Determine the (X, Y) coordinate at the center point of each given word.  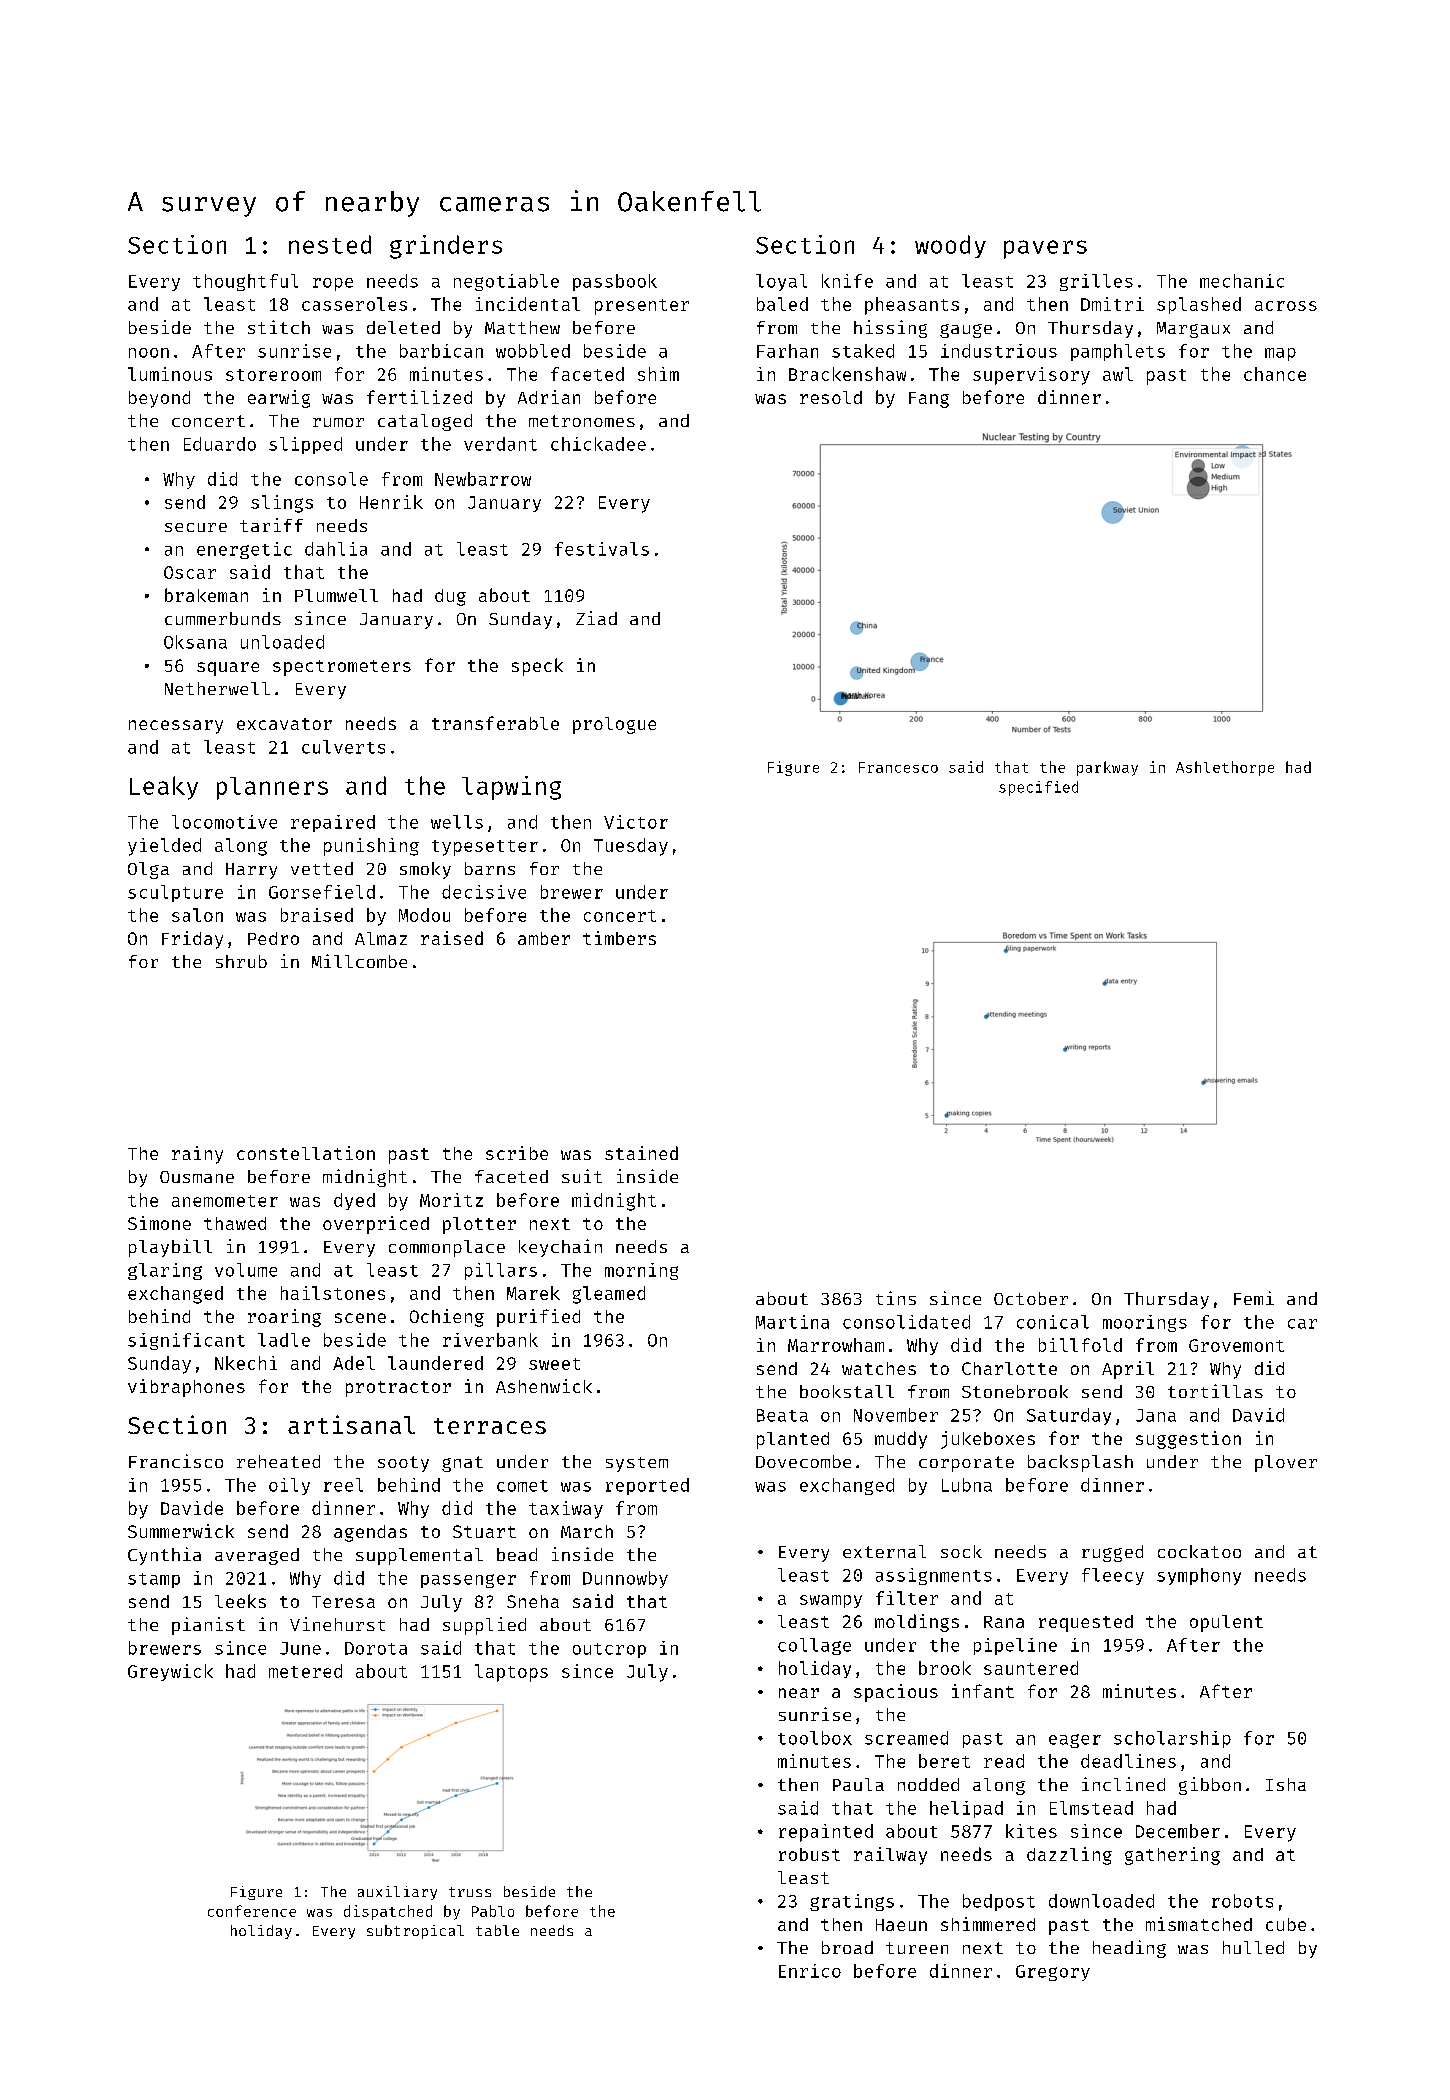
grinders (446, 247)
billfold (1080, 1345)
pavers (1045, 249)
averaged (257, 1556)
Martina (792, 1322)
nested (330, 244)
